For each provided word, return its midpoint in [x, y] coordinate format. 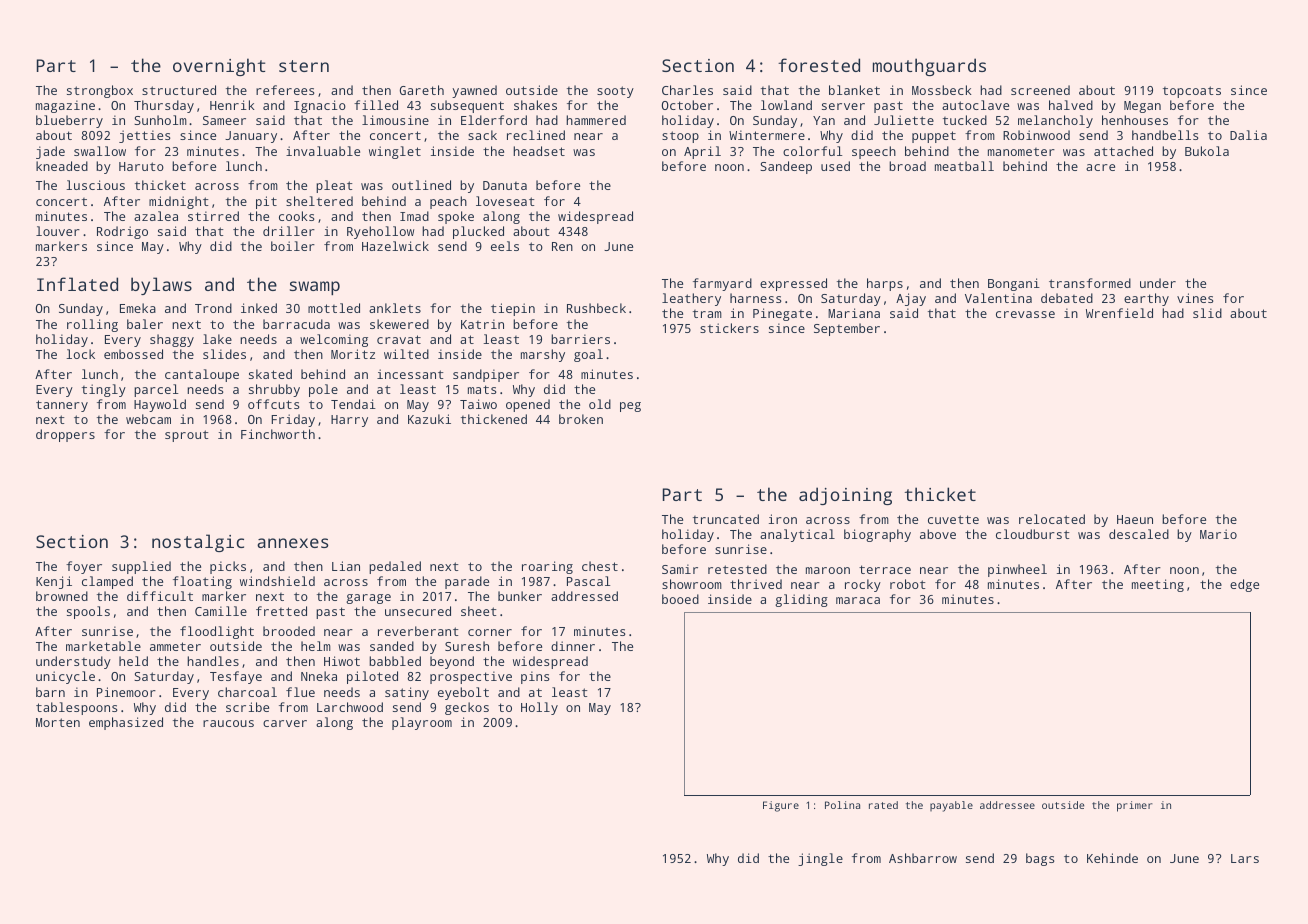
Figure [781, 806]
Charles [687, 90]
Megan [1142, 107]
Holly [539, 708]
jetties [145, 136]
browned [62, 596]
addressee [1007, 805]
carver [285, 723]
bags [1040, 859]
